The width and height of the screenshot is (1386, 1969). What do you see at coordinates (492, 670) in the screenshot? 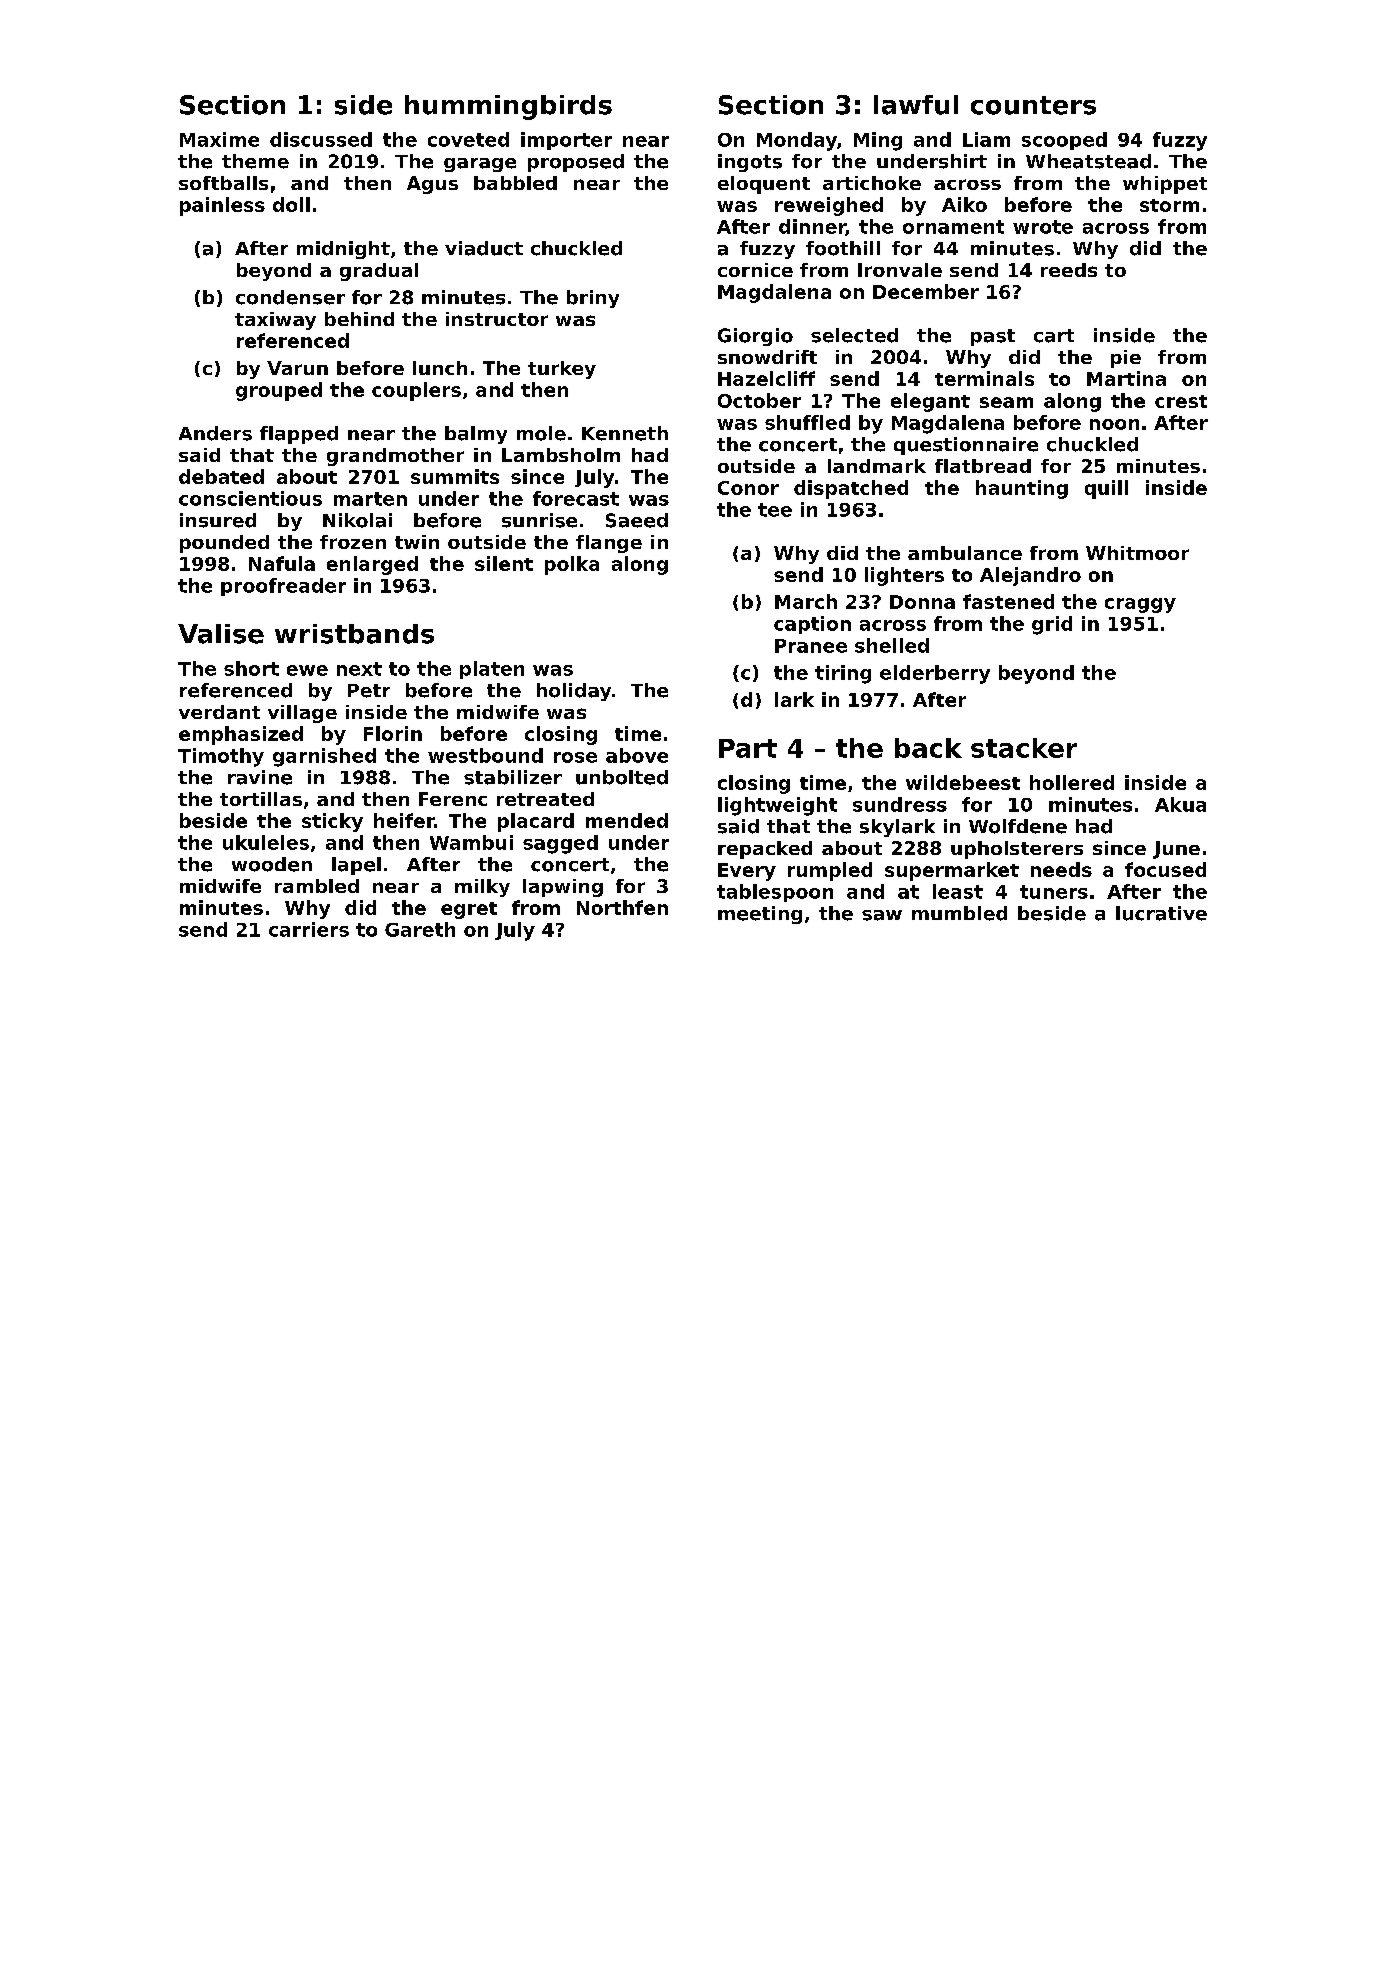
I see `platen` at bounding box center [492, 670].
